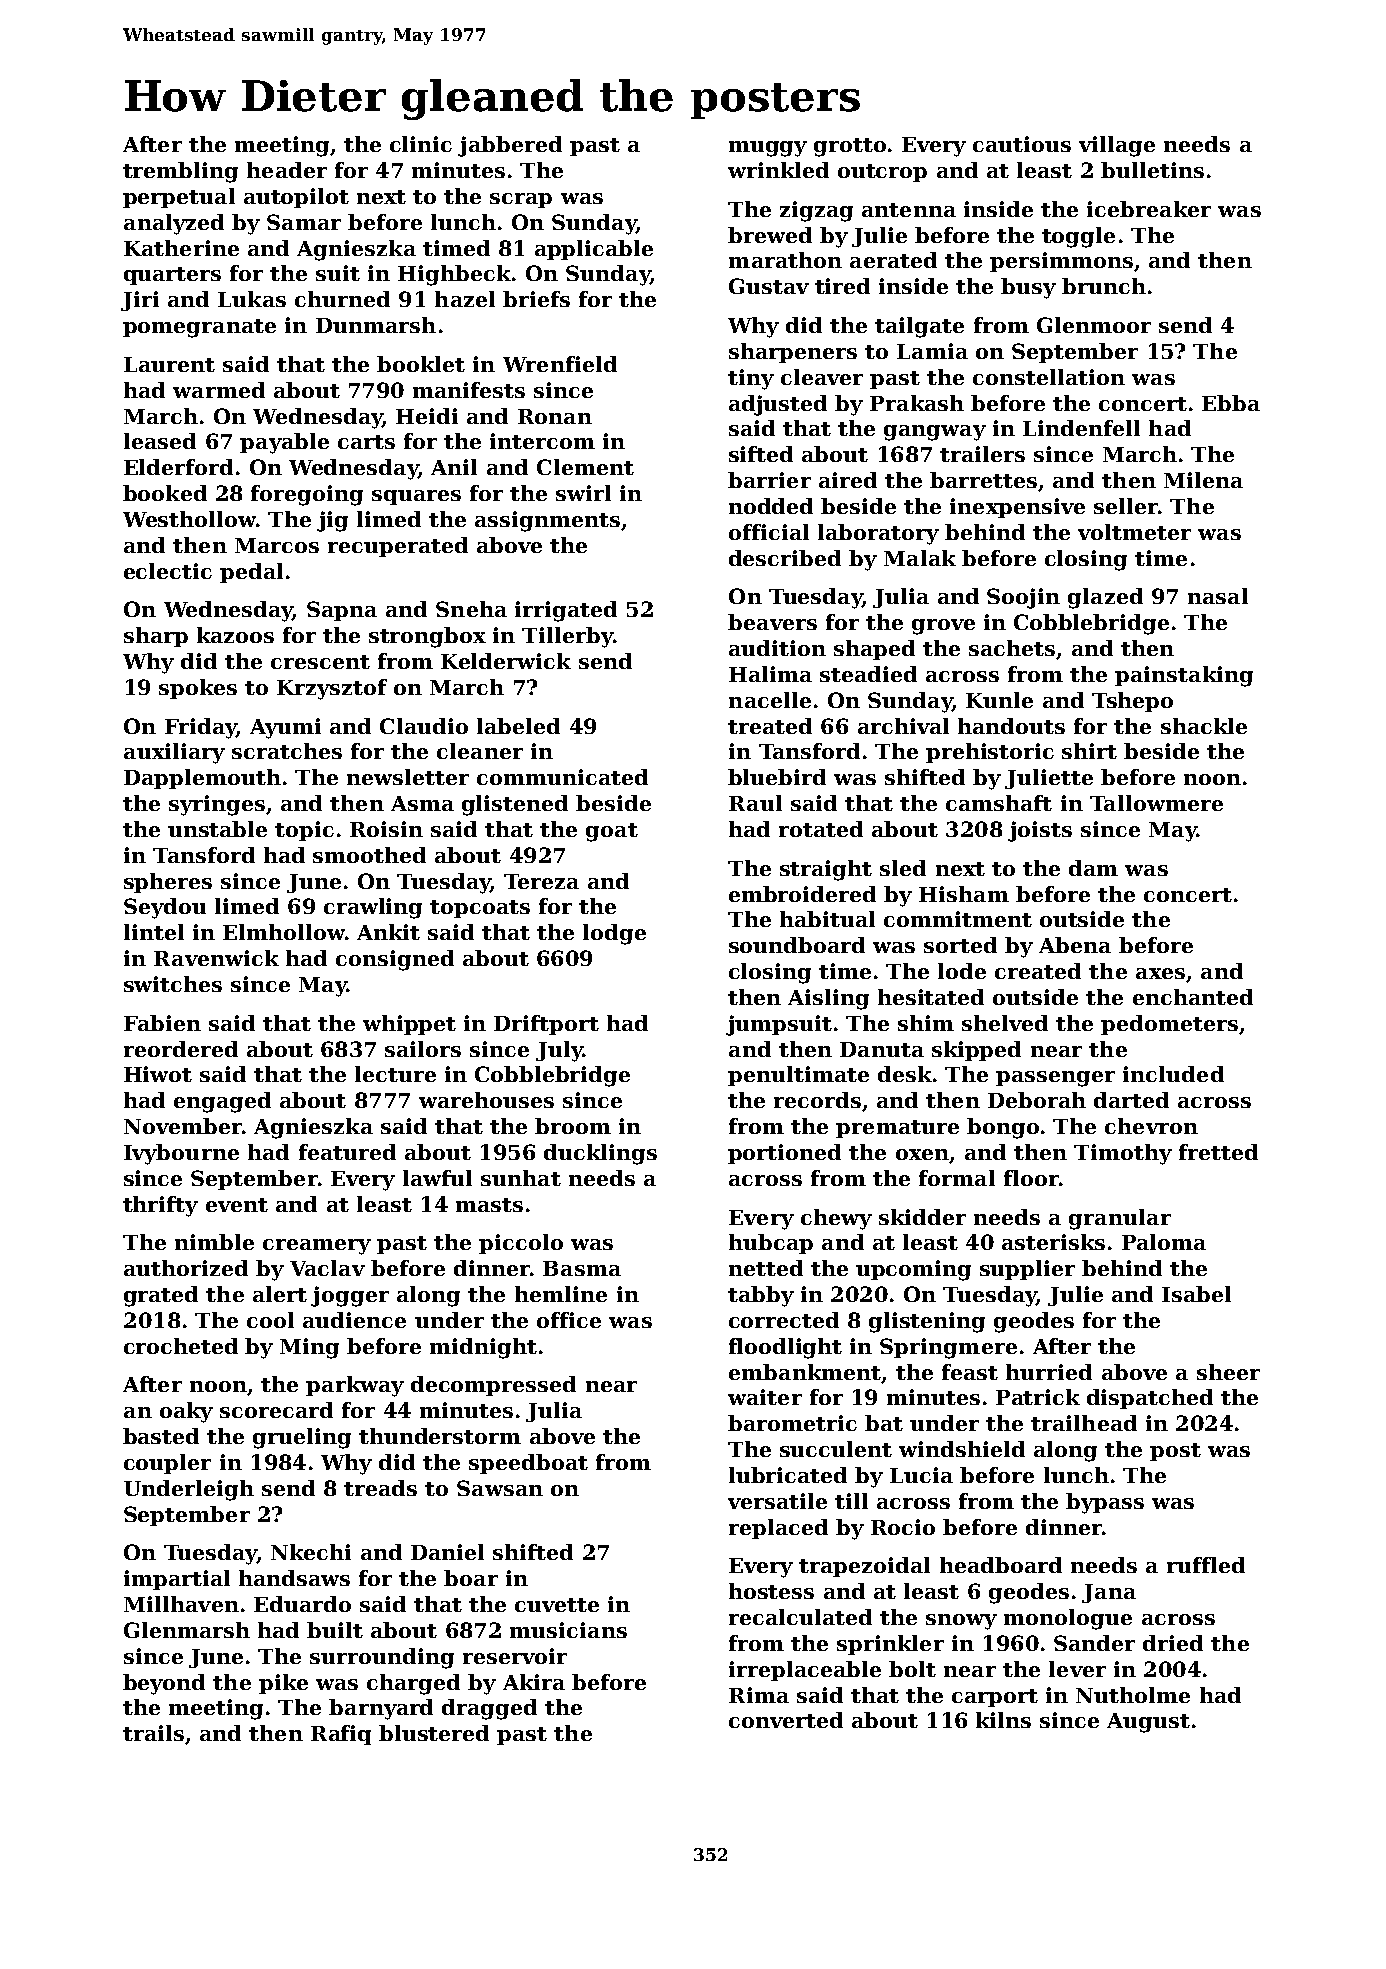  I want to click on charged, so click(413, 1684).
